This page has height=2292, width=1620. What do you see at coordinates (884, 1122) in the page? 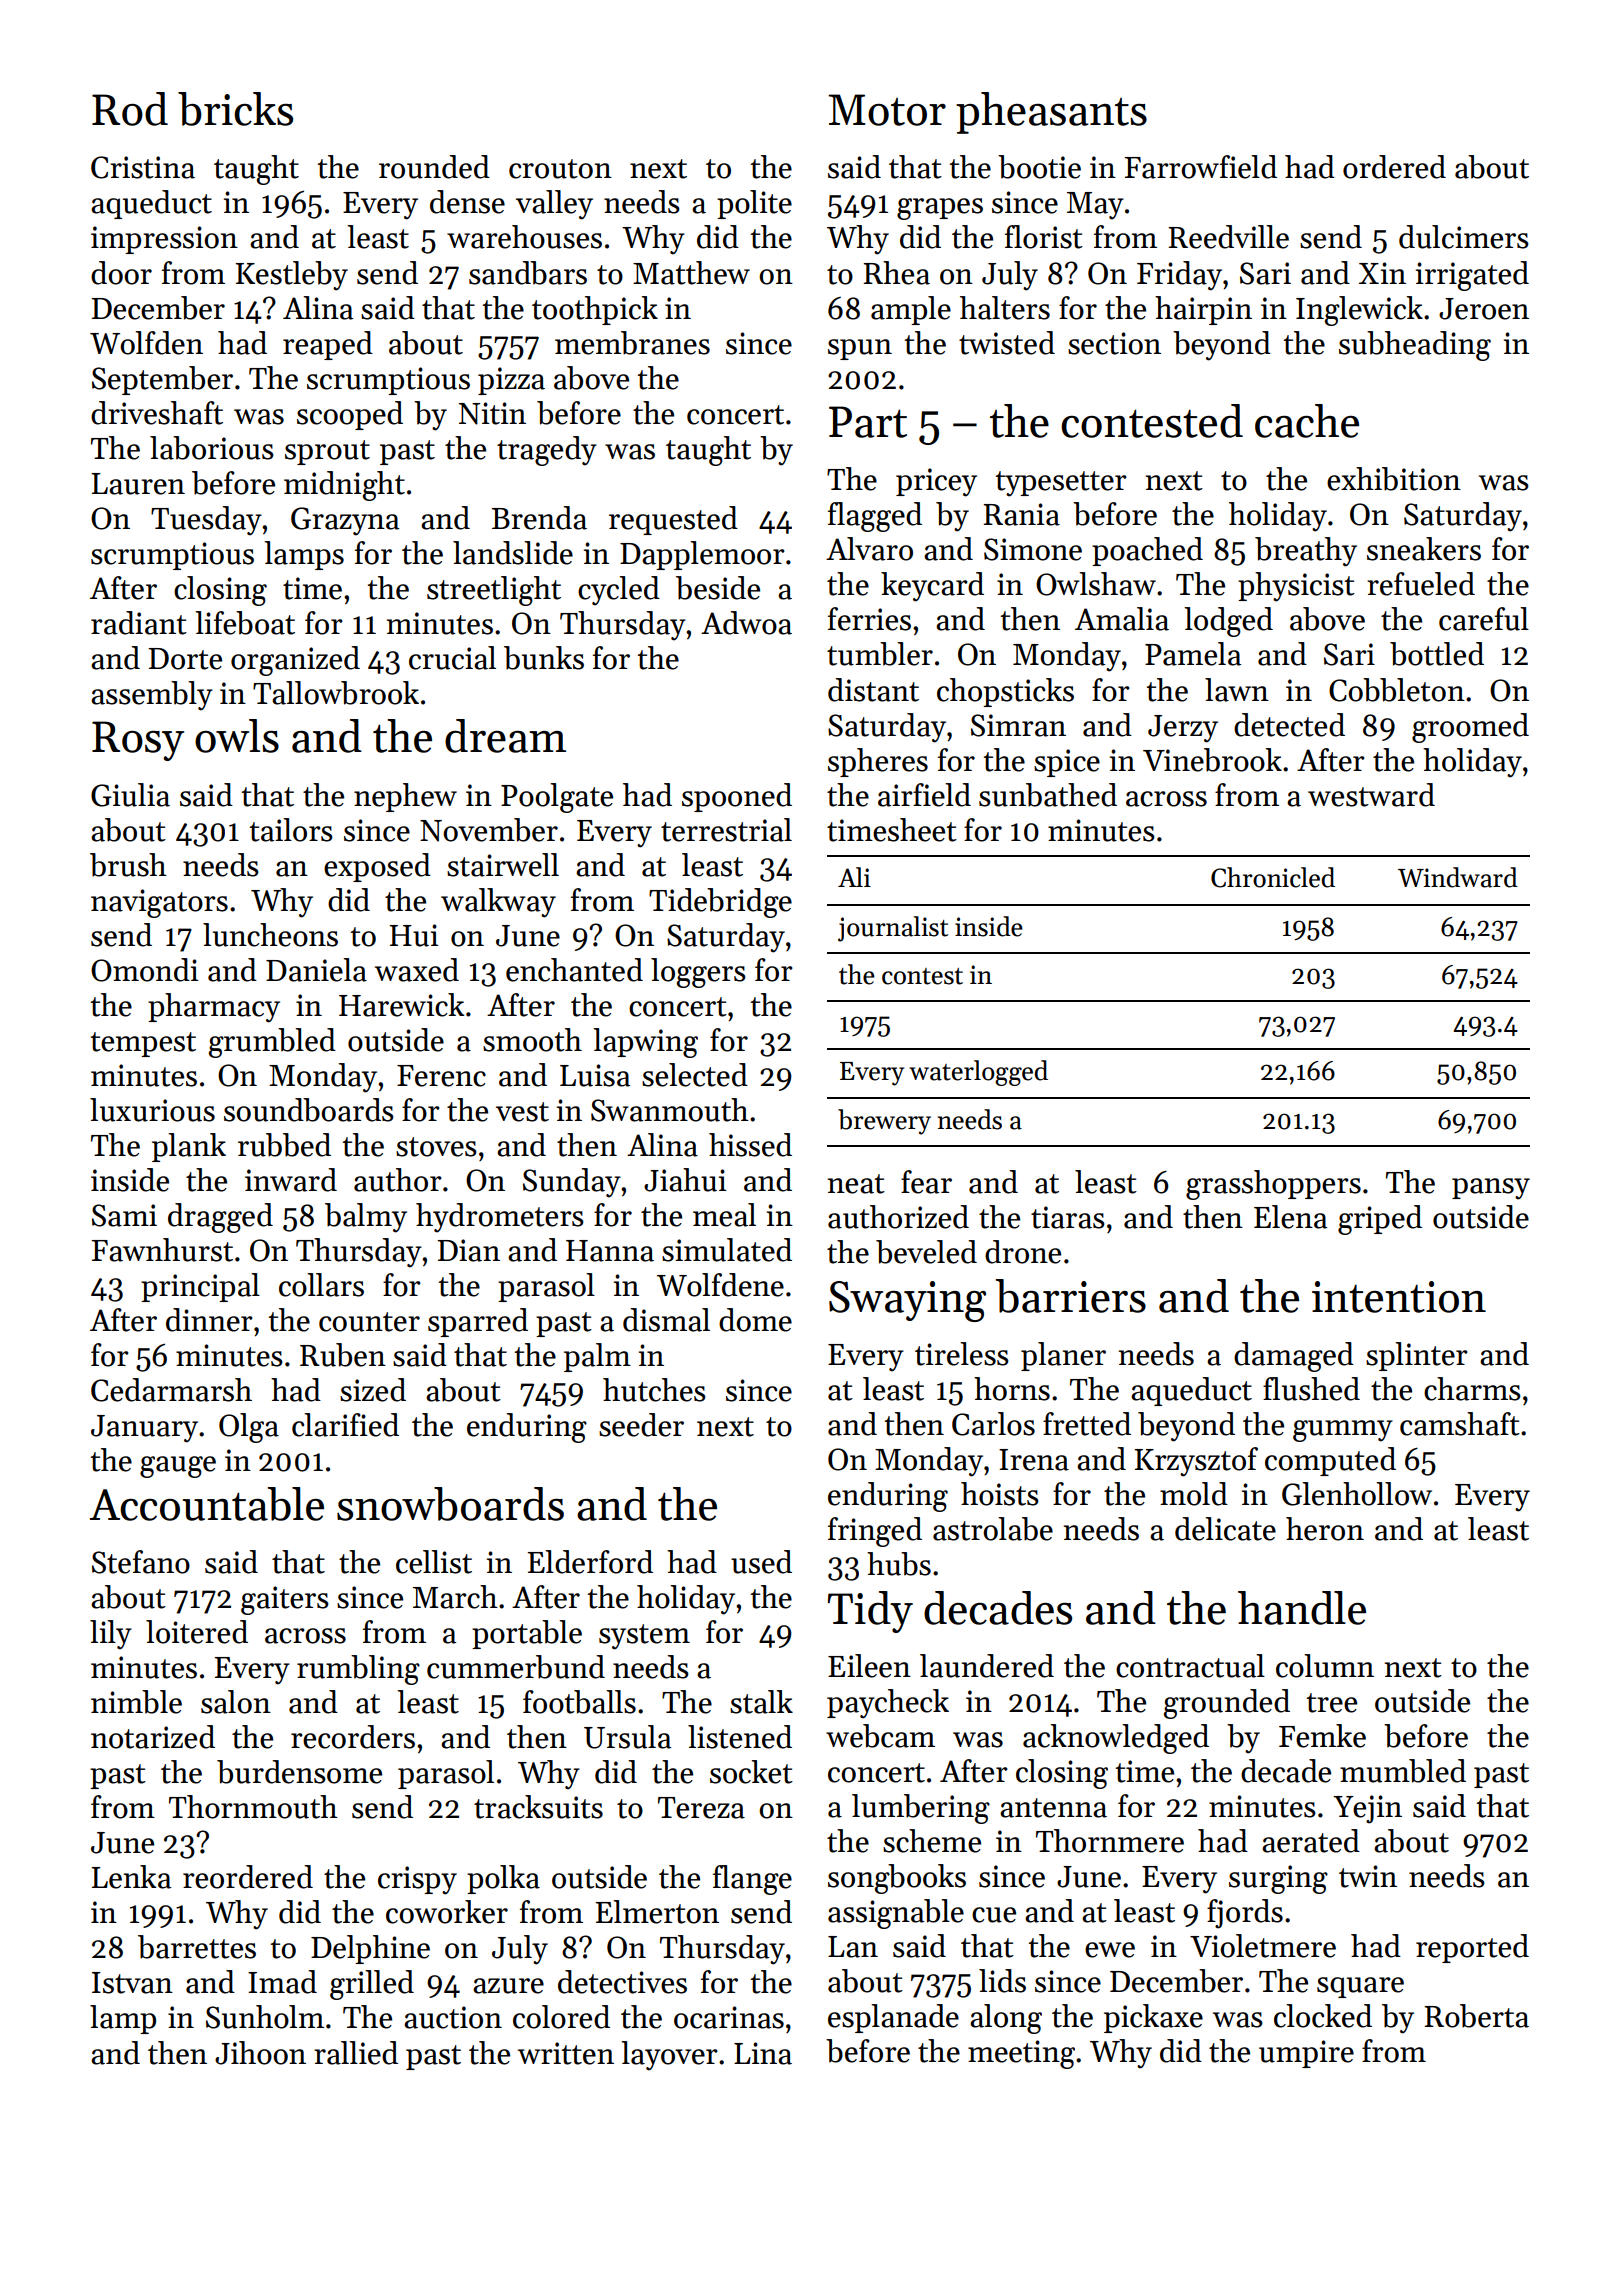
I see `brewery` at bounding box center [884, 1122].
